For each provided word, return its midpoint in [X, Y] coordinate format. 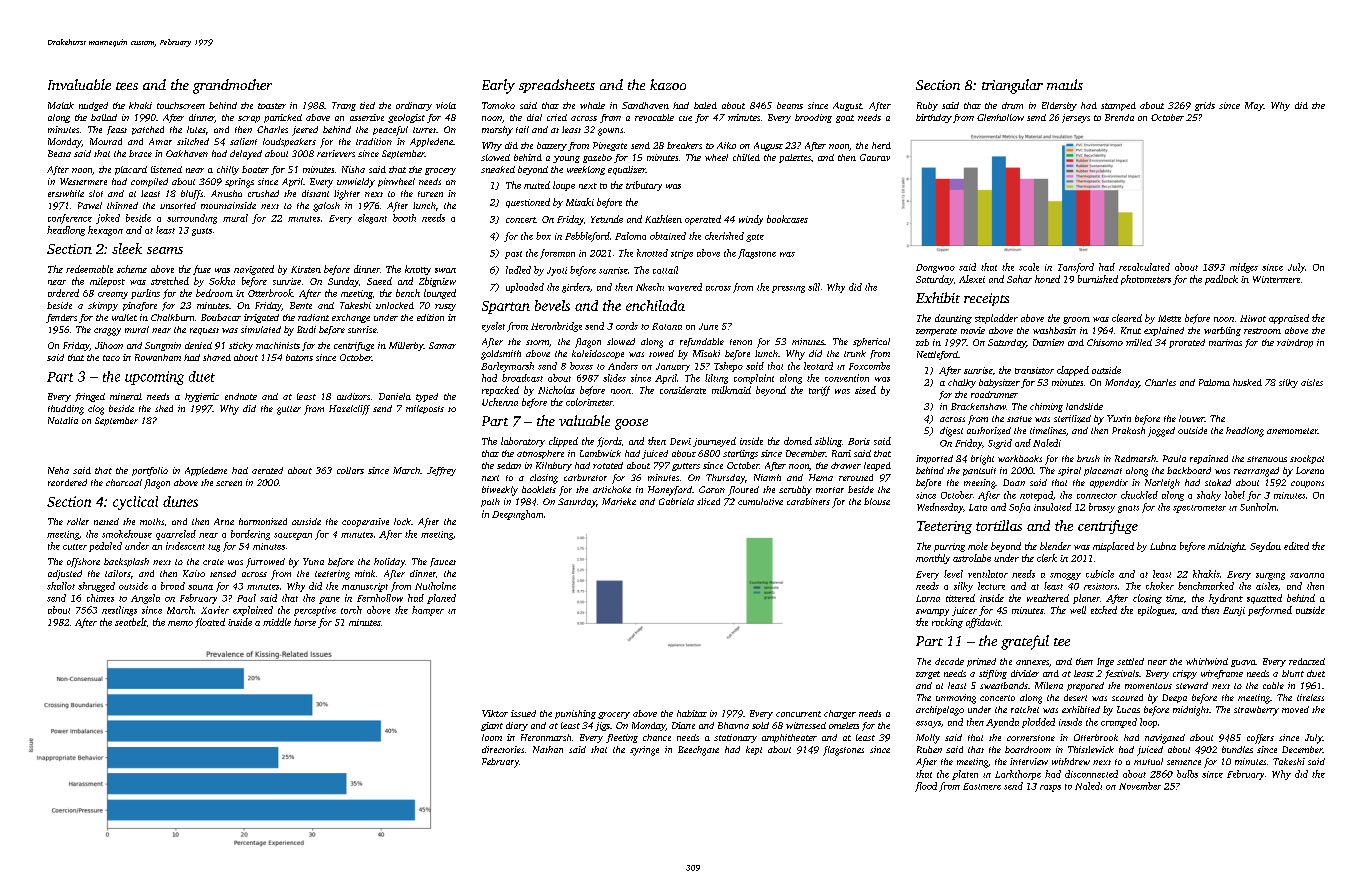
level [953, 574]
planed [441, 599]
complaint [754, 379]
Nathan [548, 749]
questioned [528, 203]
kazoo [668, 84]
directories [503, 749]
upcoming [154, 378]
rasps [1050, 788]
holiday [389, 563]
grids [1205, 106]
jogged [1161, 432]
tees [127, 86]
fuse [202, 270]
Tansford [1076, 268]
